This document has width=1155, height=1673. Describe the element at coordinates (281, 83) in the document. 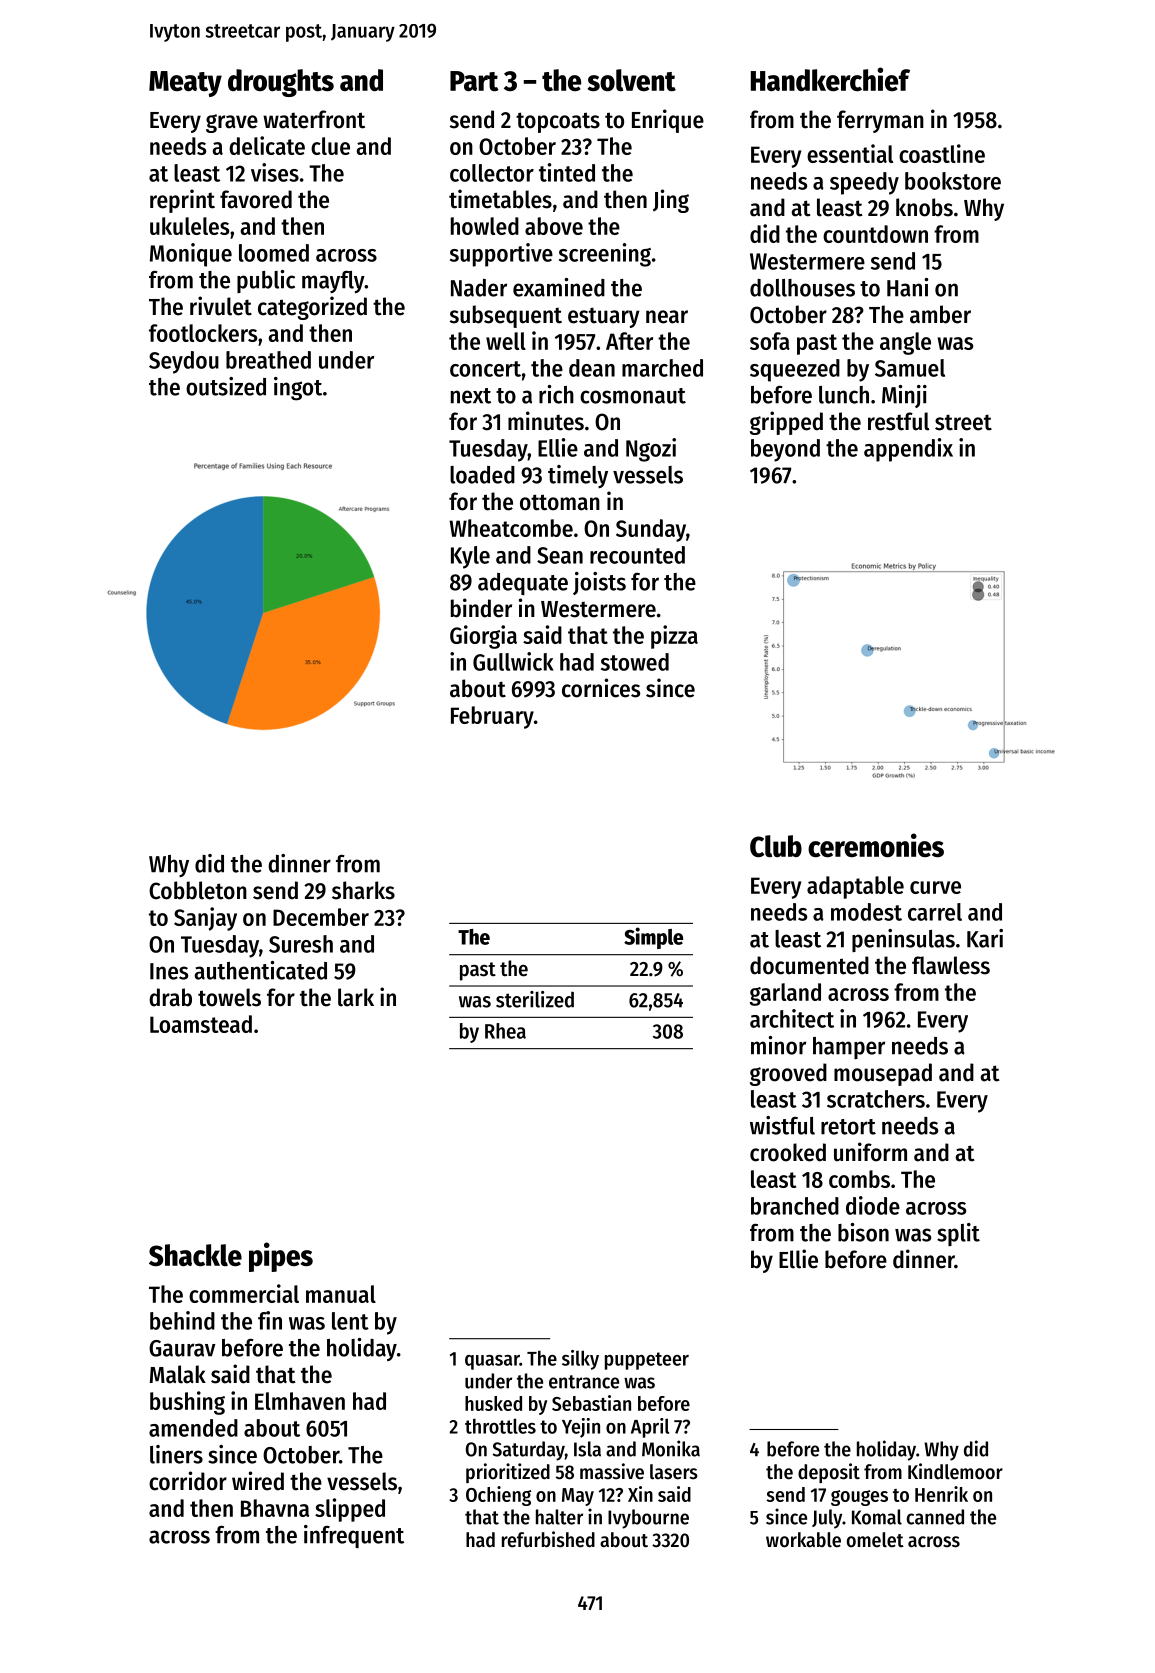

I see `droughts` at that location.
